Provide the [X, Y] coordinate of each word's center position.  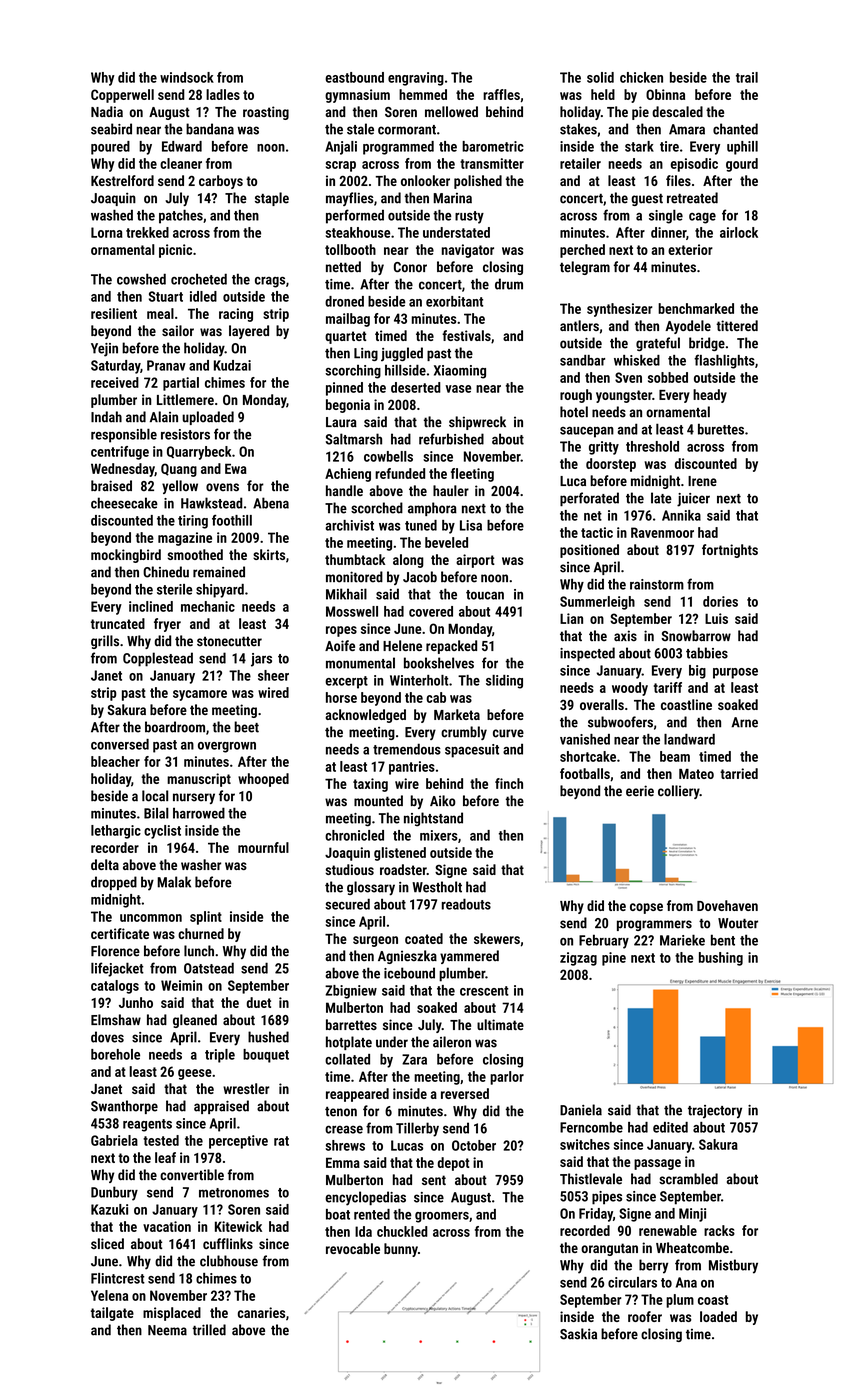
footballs [585, 773]
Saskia [578, 1334]
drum [509, 284]
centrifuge [120, 453]
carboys [221, 182]
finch [509, 783]
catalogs [115, 987]
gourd [742, 165]
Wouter [738, 923]
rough [576, 396]
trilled [209, 1330]
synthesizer [620, 310]
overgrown [227, 747]
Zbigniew [351, 992]
